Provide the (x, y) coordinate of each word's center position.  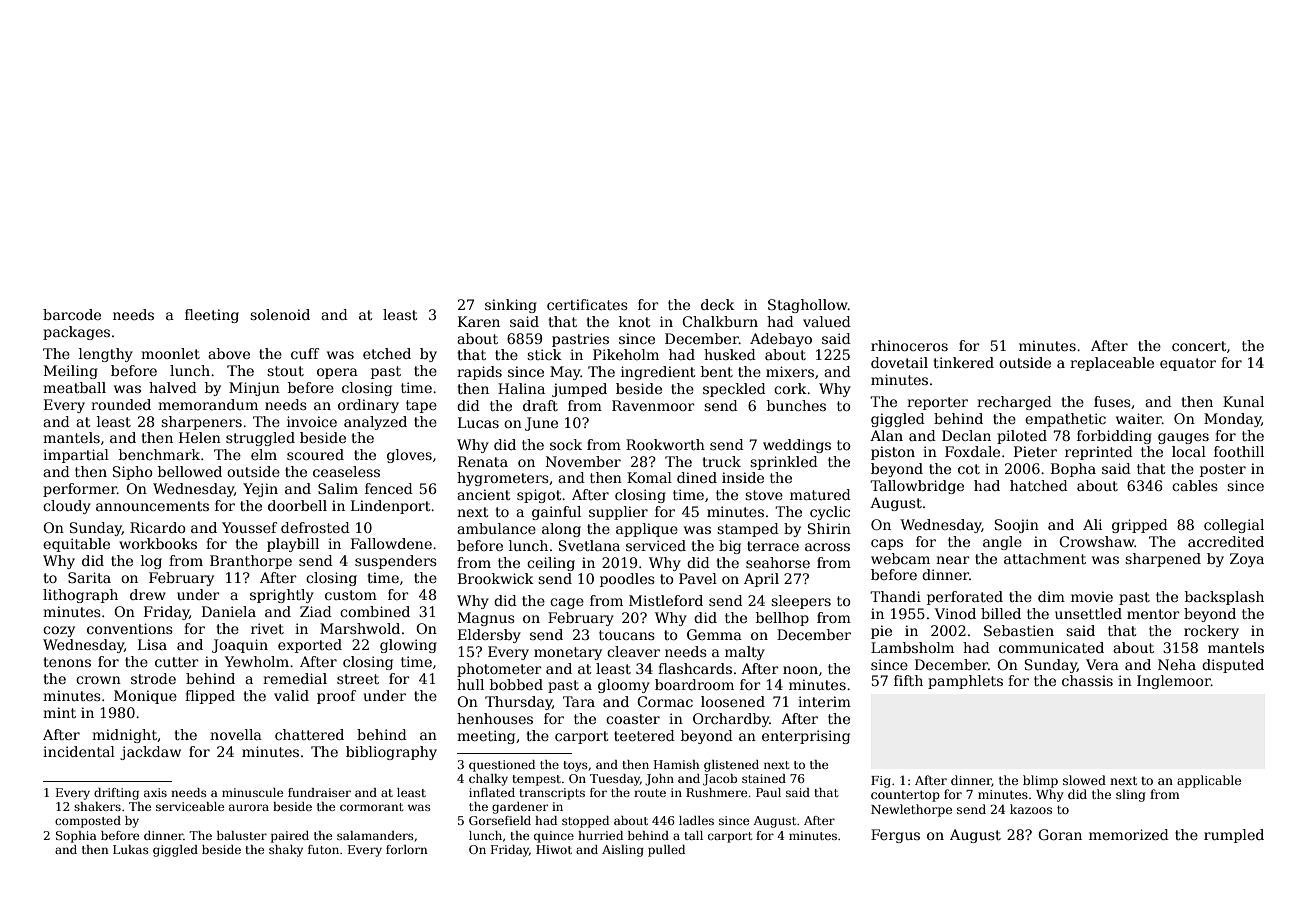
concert (1199, 346)
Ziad (316, 611)
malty (745, 653)
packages (76, 333)
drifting (116, 794)
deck (718, 304)
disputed (1233, 666)
